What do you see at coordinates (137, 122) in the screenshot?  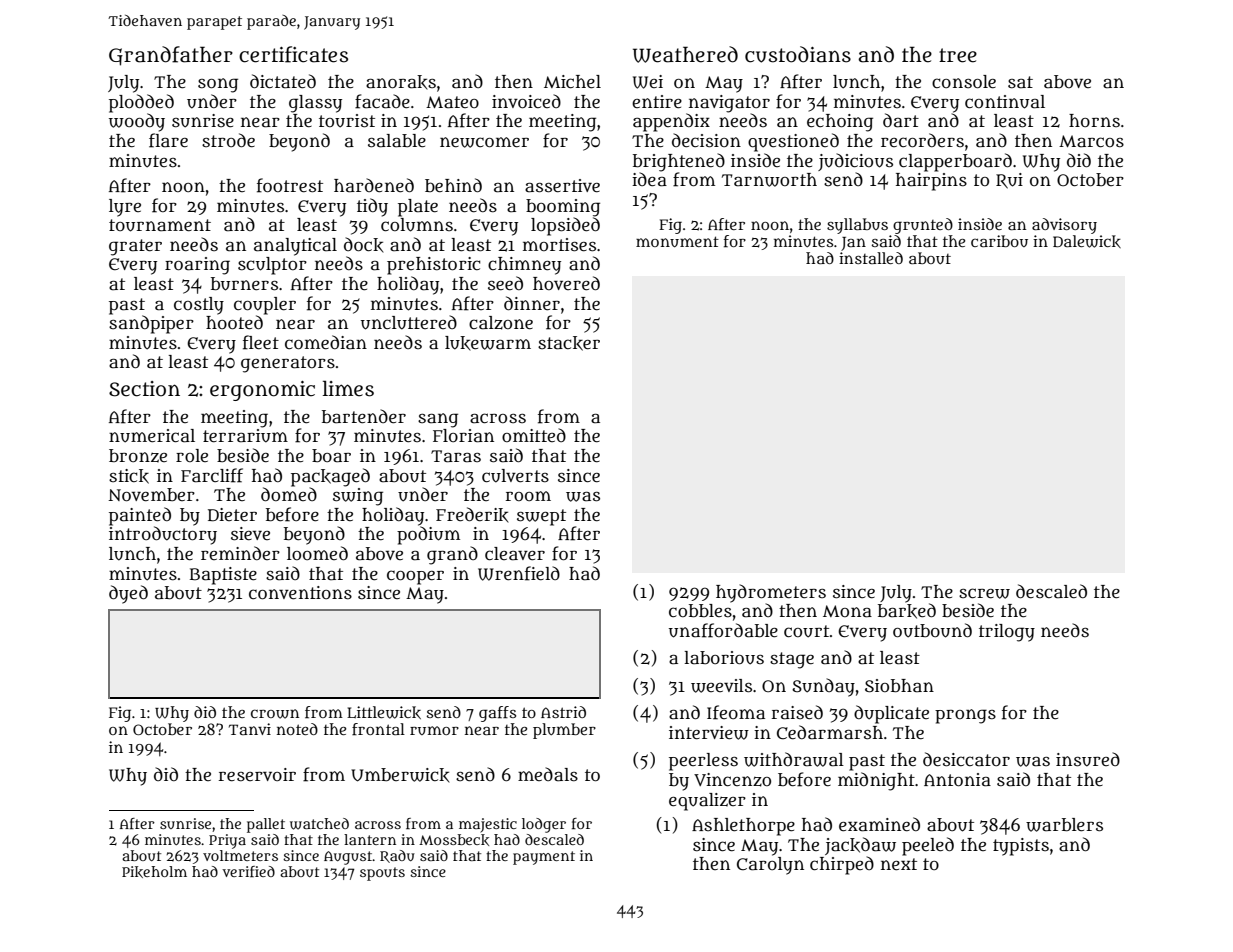 I see `woody` at bounding box center [137, 122].
